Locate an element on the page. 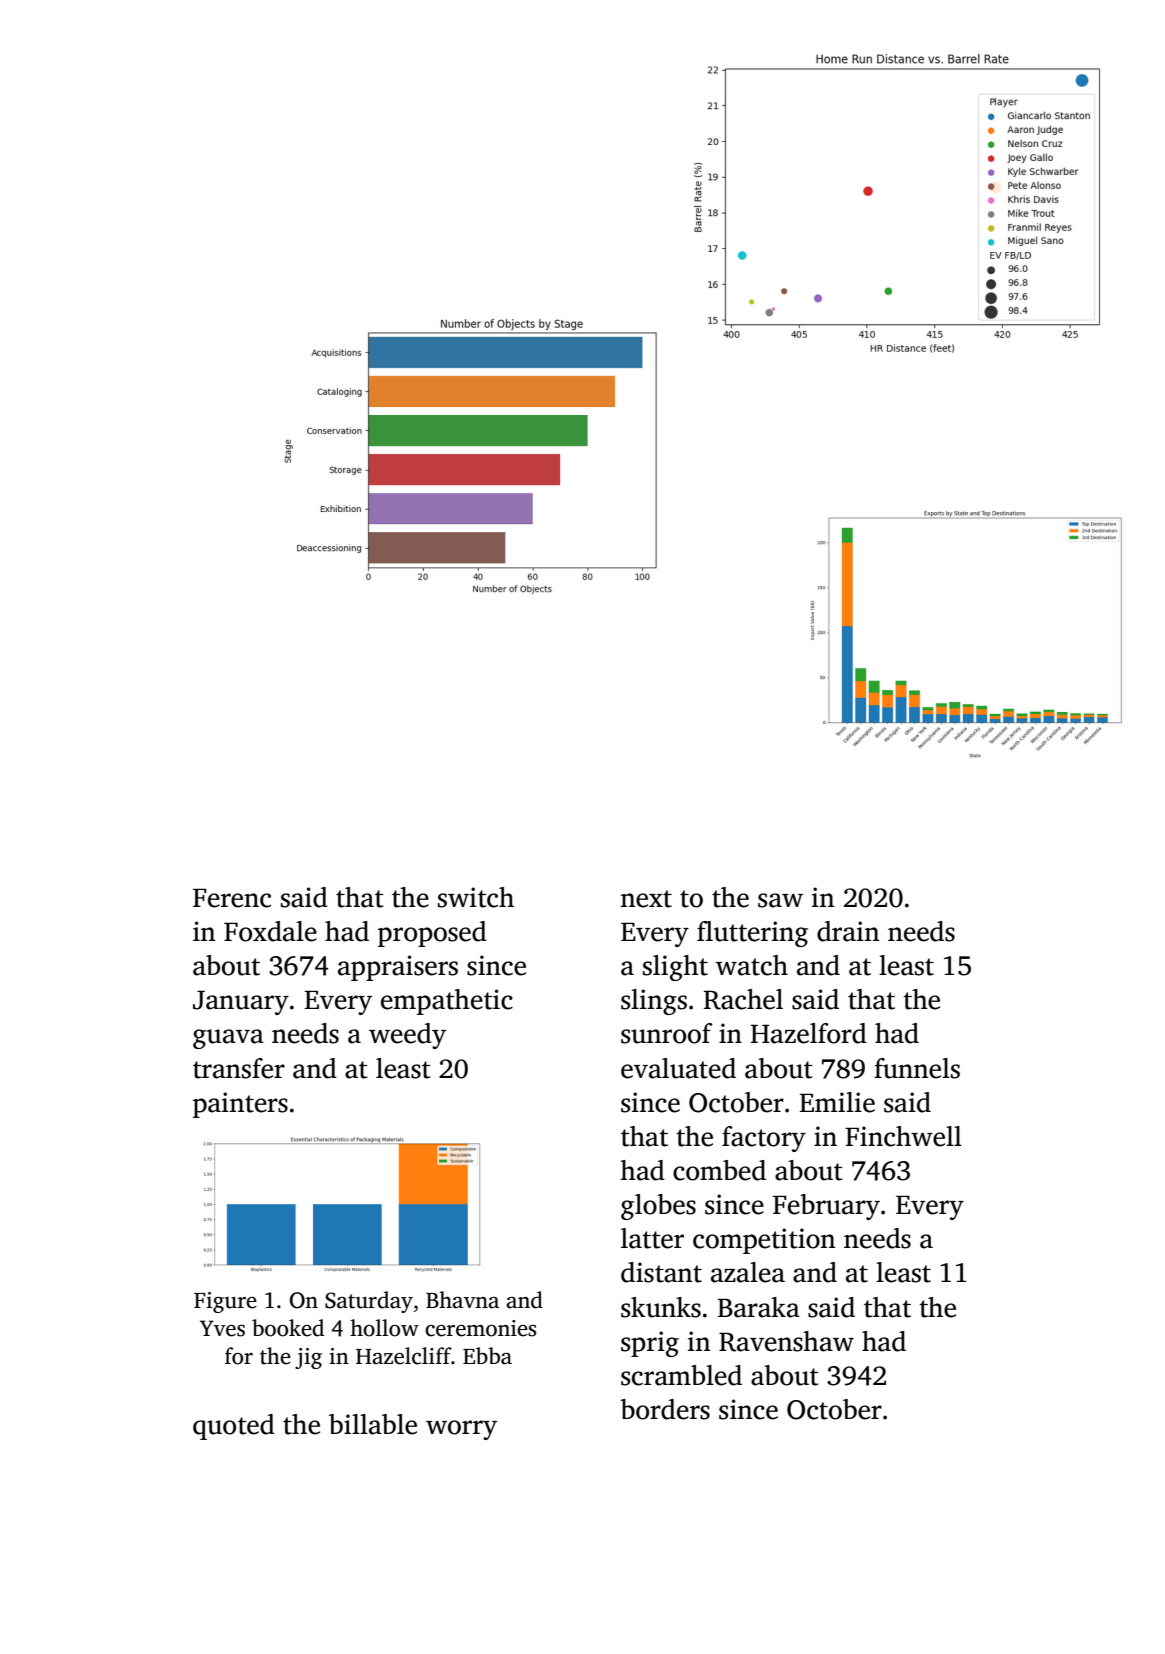 Image resolution: width=1165 pixels, height=1654 pixels. distant is located at coordinates (661, 1272).
